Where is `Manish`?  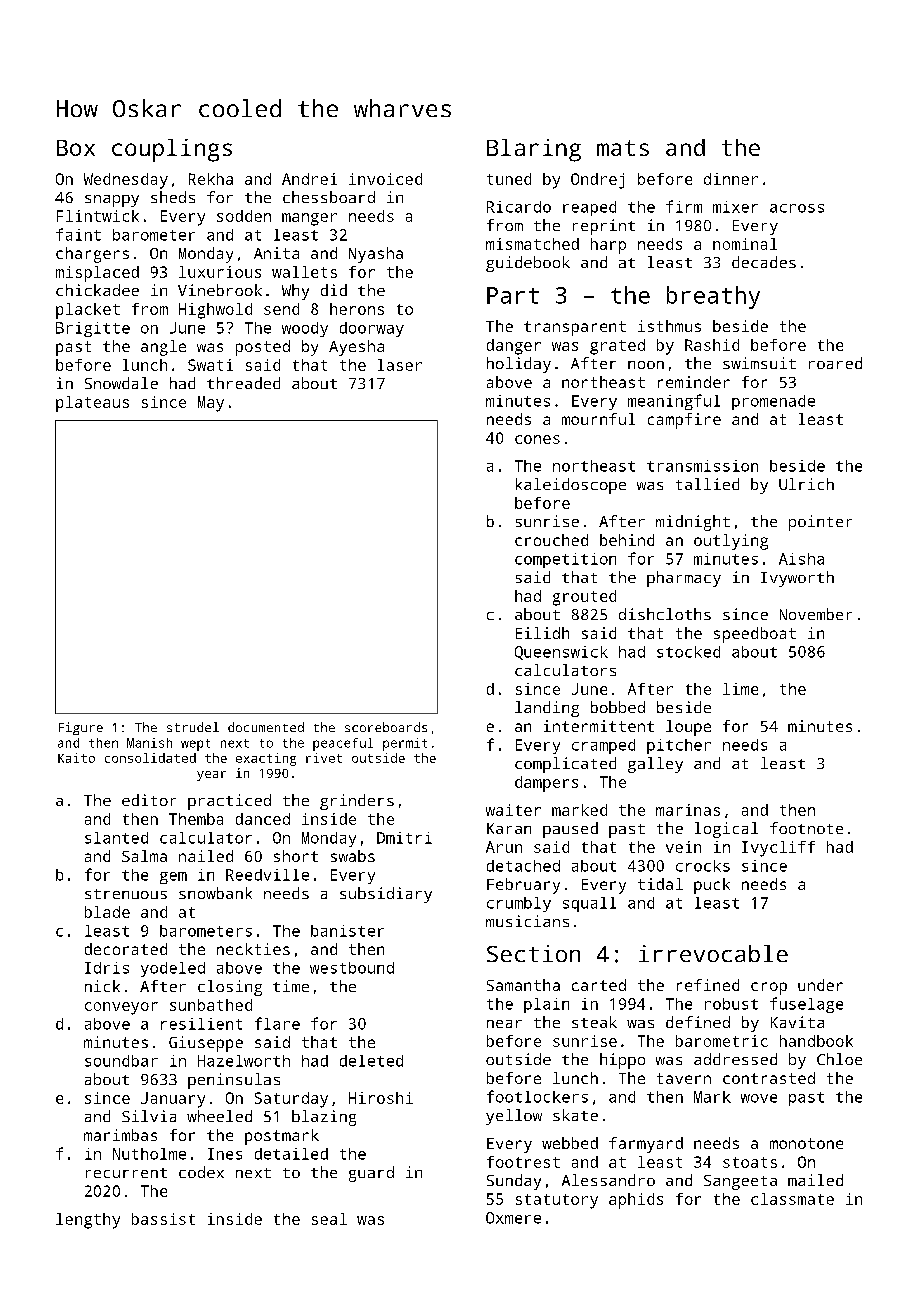
Manish is located at coordinates (149, 743).
